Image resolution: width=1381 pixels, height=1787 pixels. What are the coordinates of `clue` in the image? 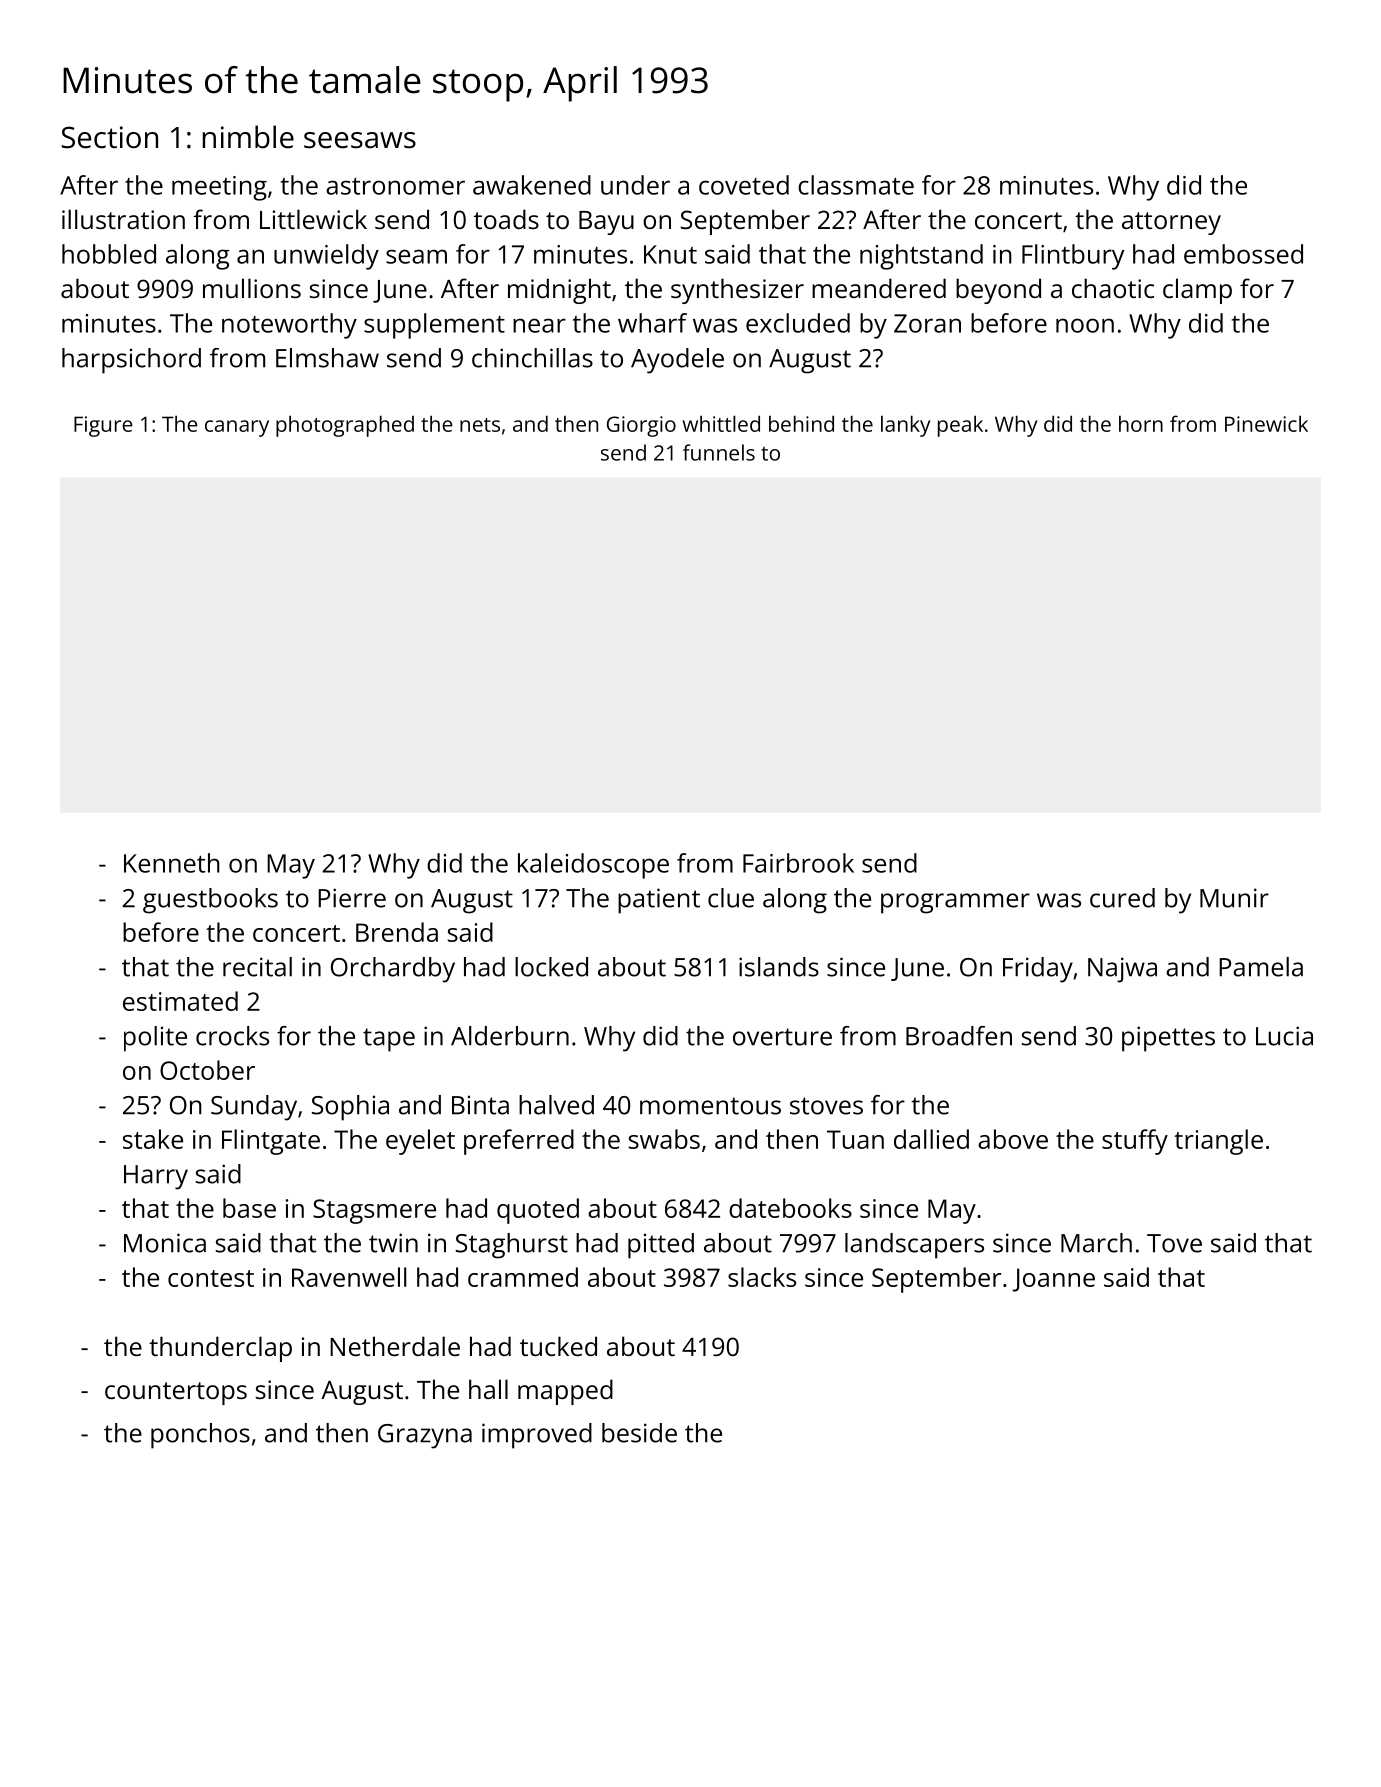 It's located at (731, 898).
